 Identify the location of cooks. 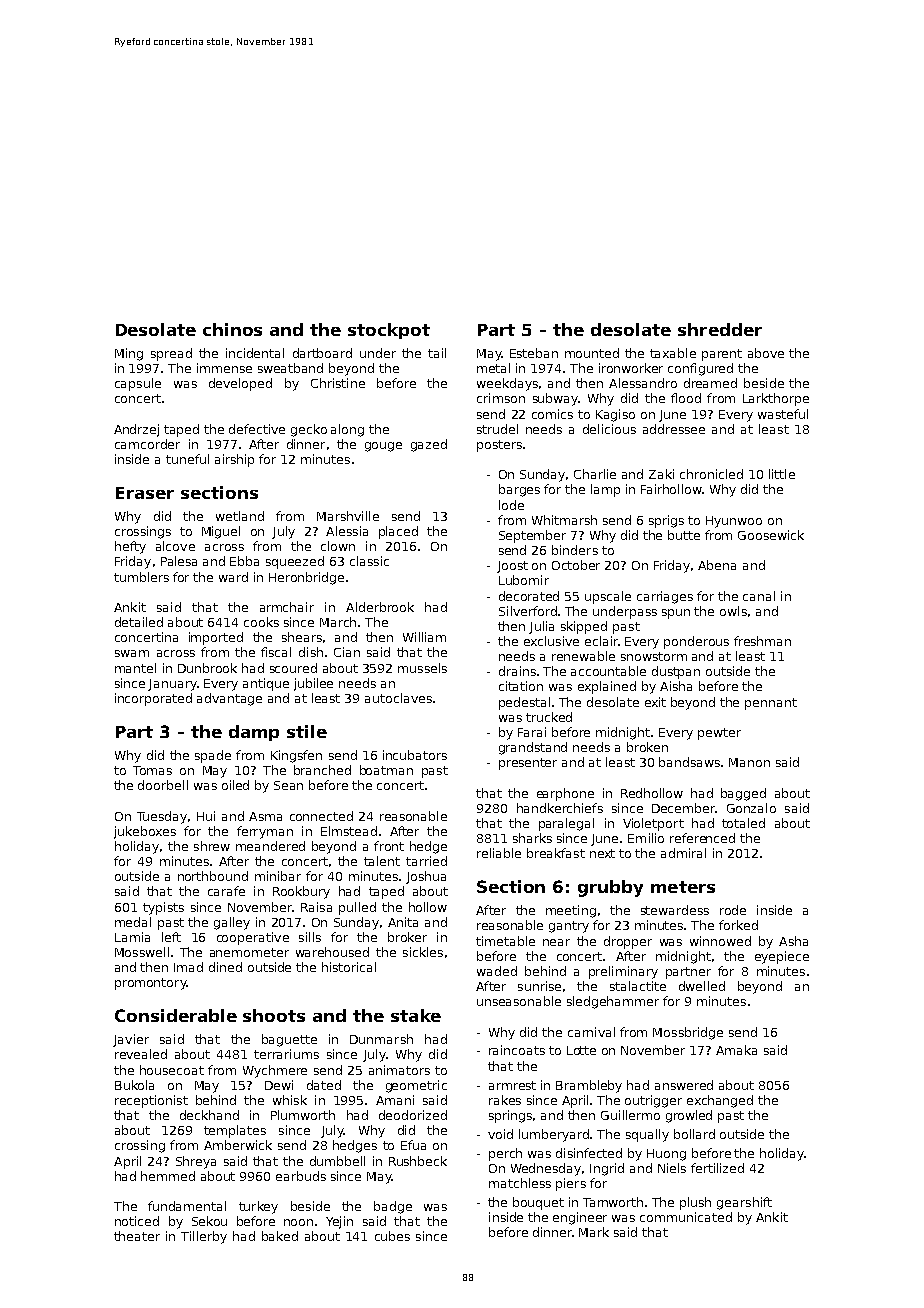
(261, 622).
